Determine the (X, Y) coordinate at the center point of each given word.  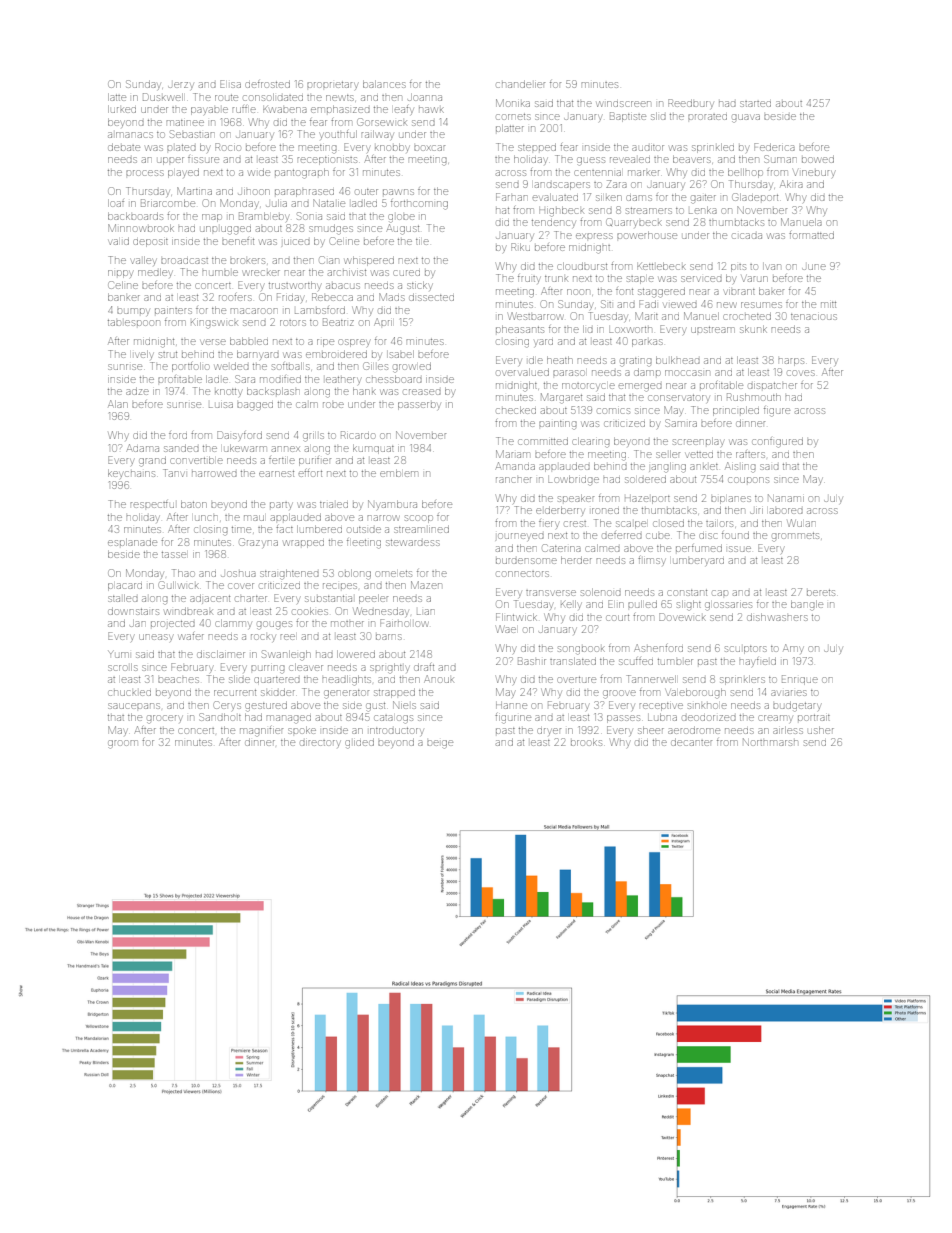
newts (340, 98)
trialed (334, 505)
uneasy (155, 638)
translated (573, 661)
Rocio (227, 147)
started (755, 104)
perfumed (699, 548)
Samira (681, 423)
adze (137, 391)
